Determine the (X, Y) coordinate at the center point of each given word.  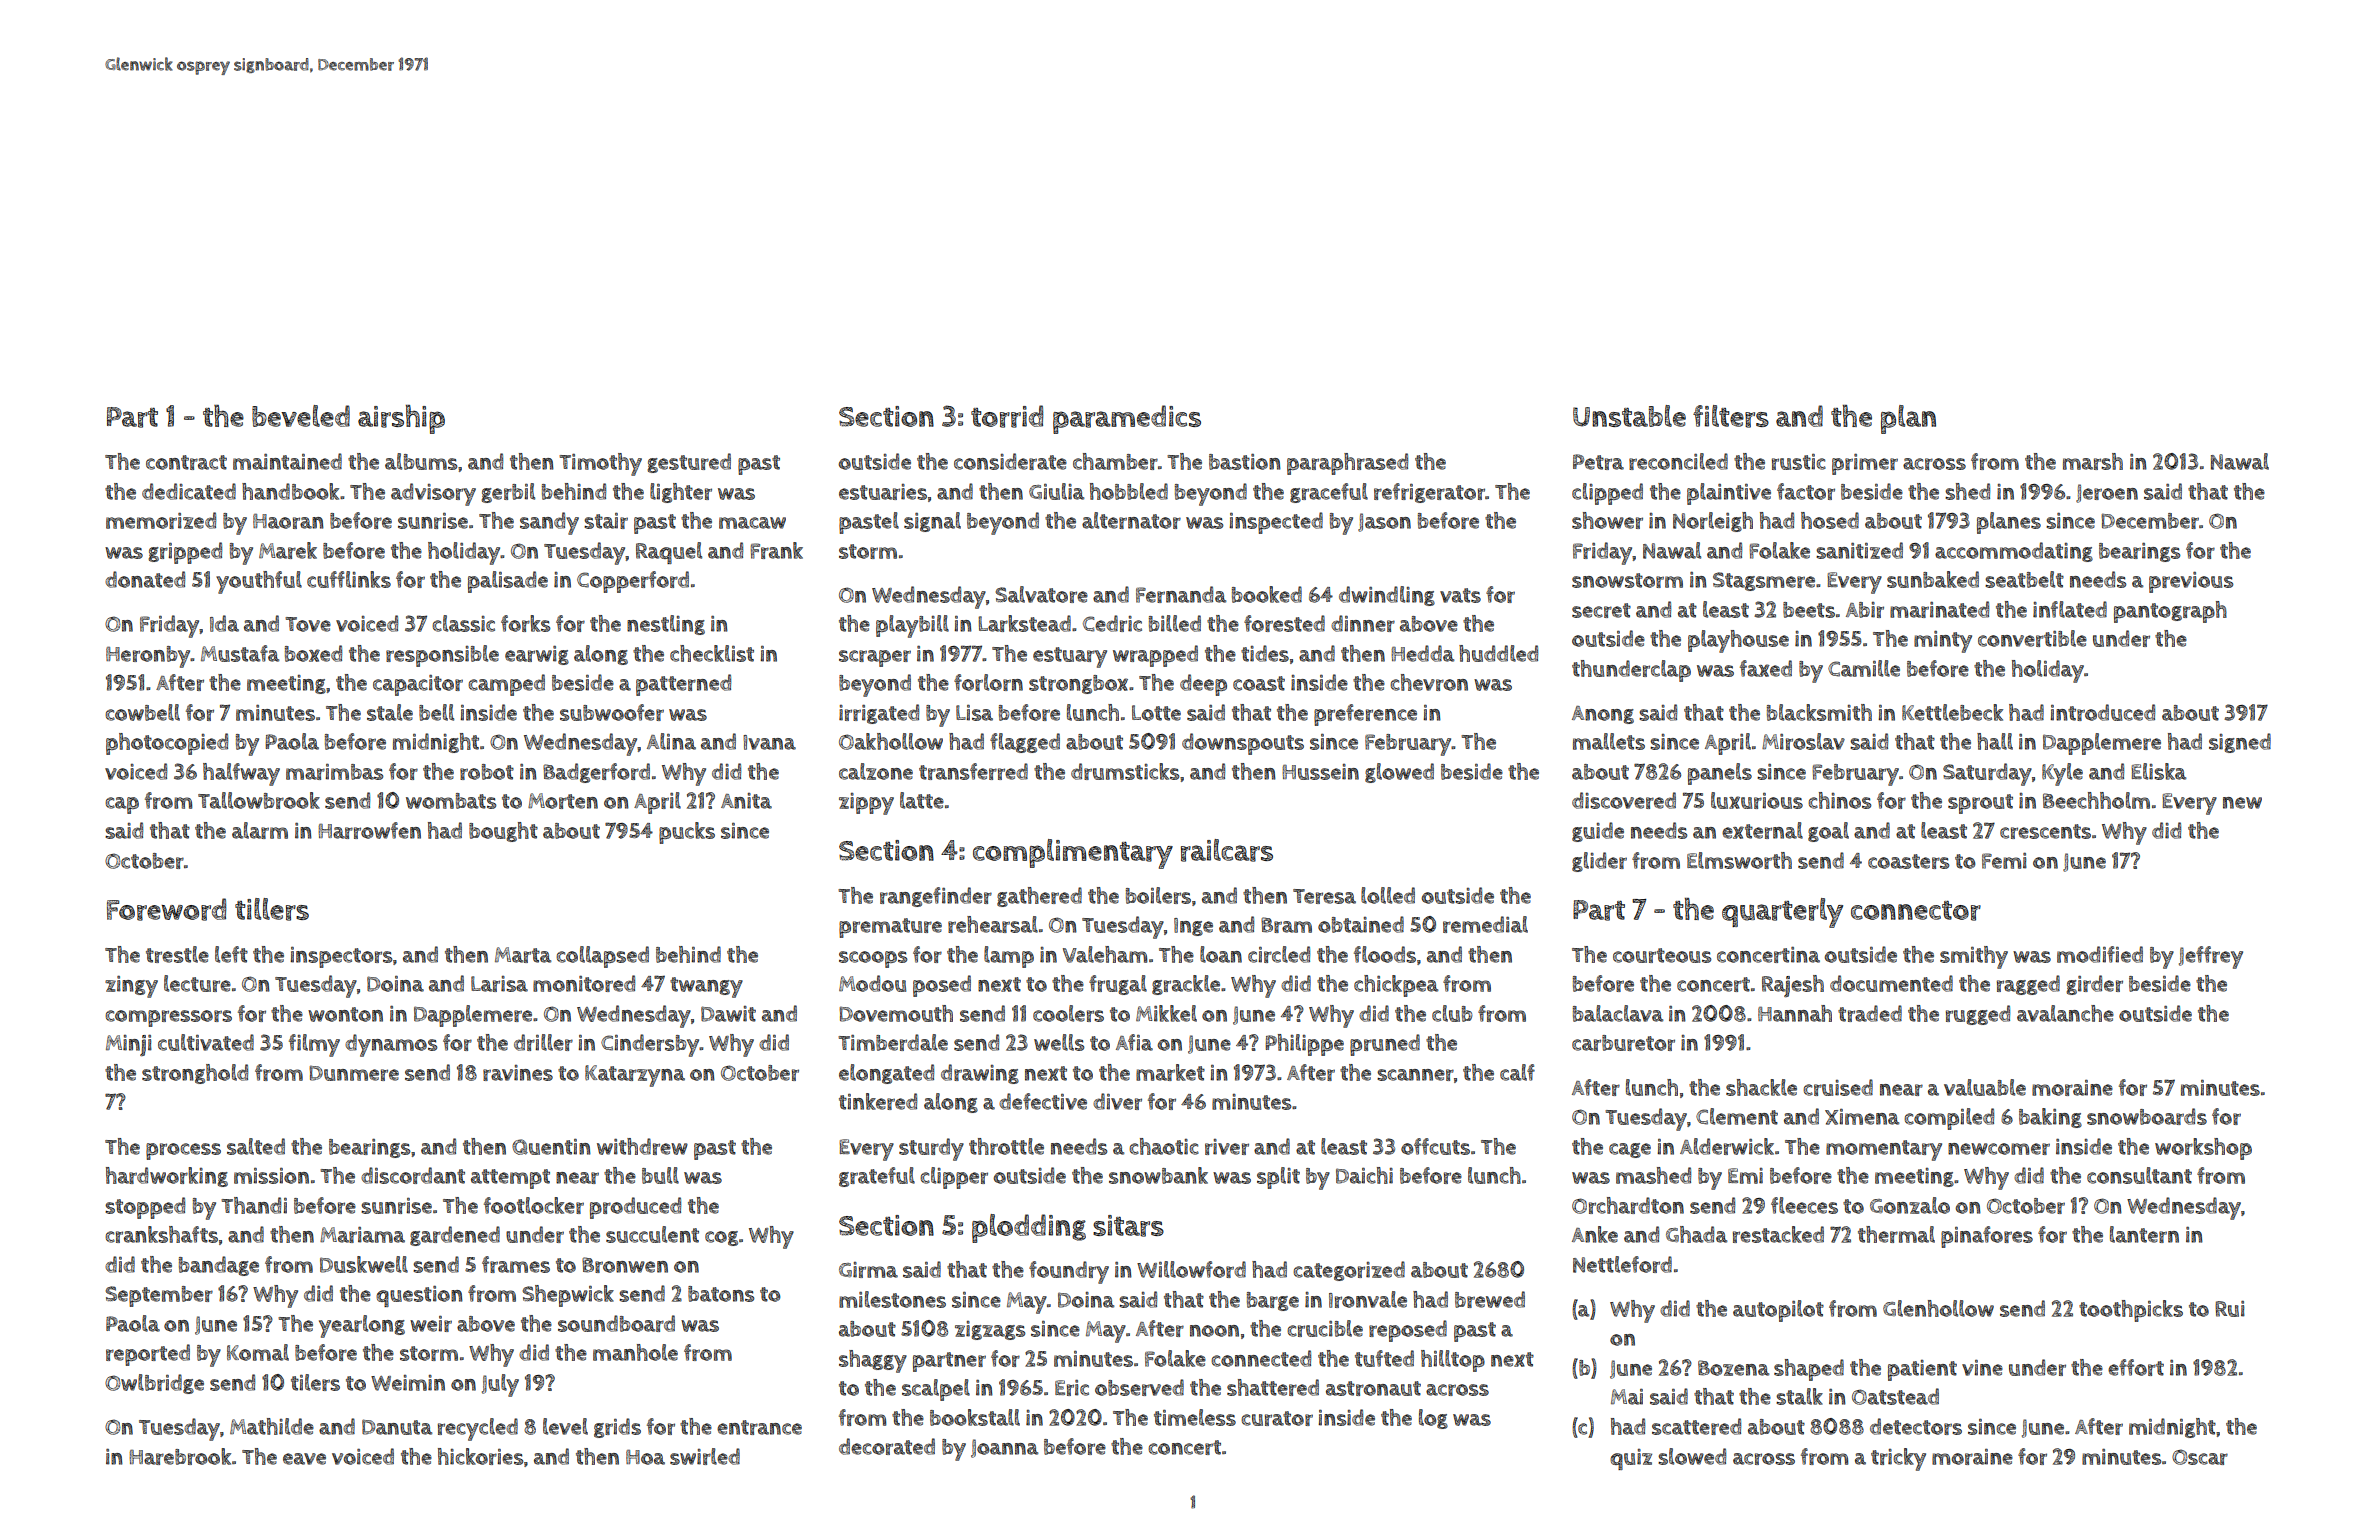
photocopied (167, 744)
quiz (1631, 1459)
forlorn (988, 682)
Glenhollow (1938, 1308)
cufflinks (349, 579)
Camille (1864, 668)
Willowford (1191, 1269)
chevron (1429, 682)
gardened (455, 1236)
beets (1809, 610)
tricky (1898, 1459)
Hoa (645, 1457)
